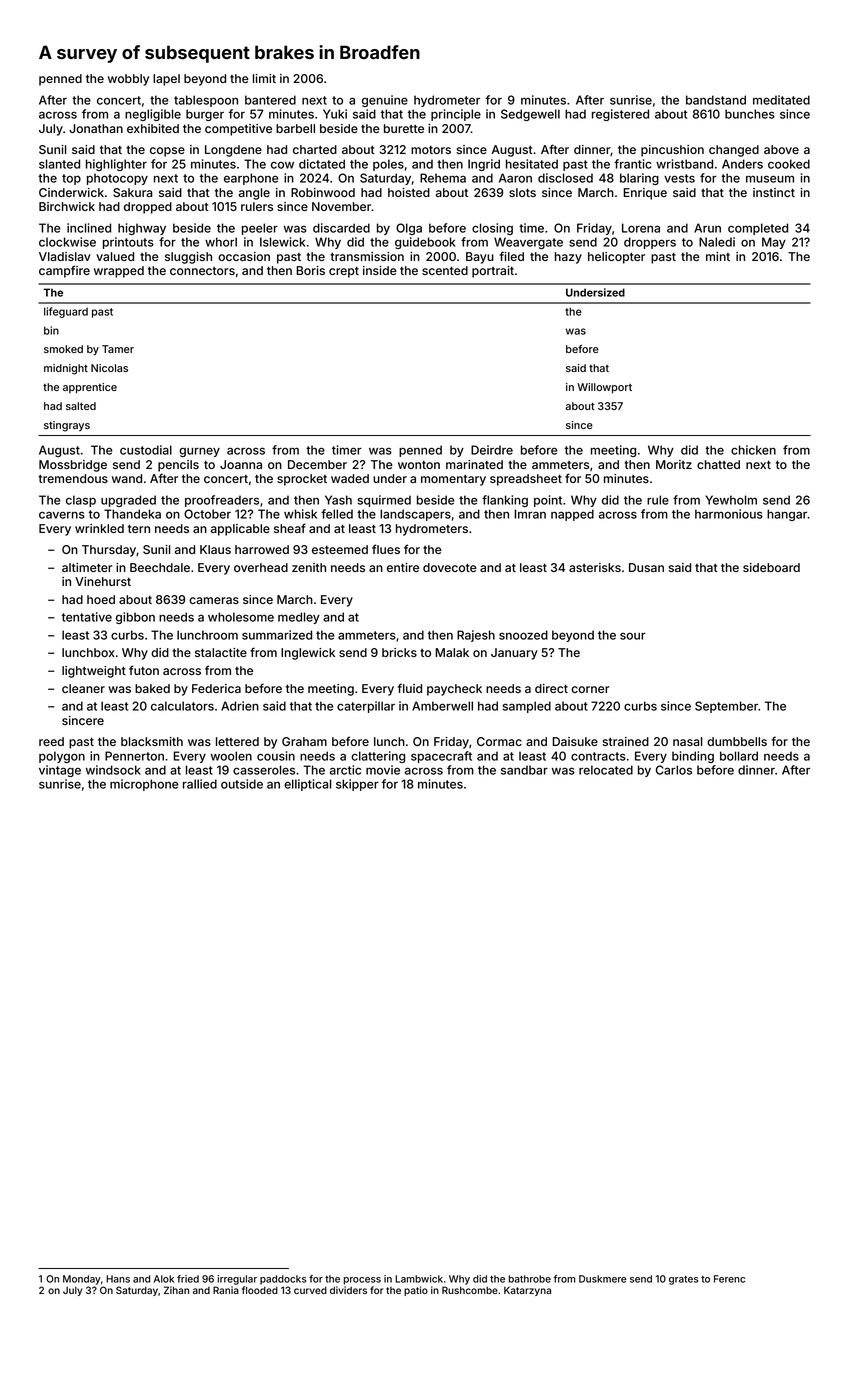 This screenshot has width=849, height=1400. Describe the element at coordinates (625, 741) in the screenshot. I see `strained` at that location.
